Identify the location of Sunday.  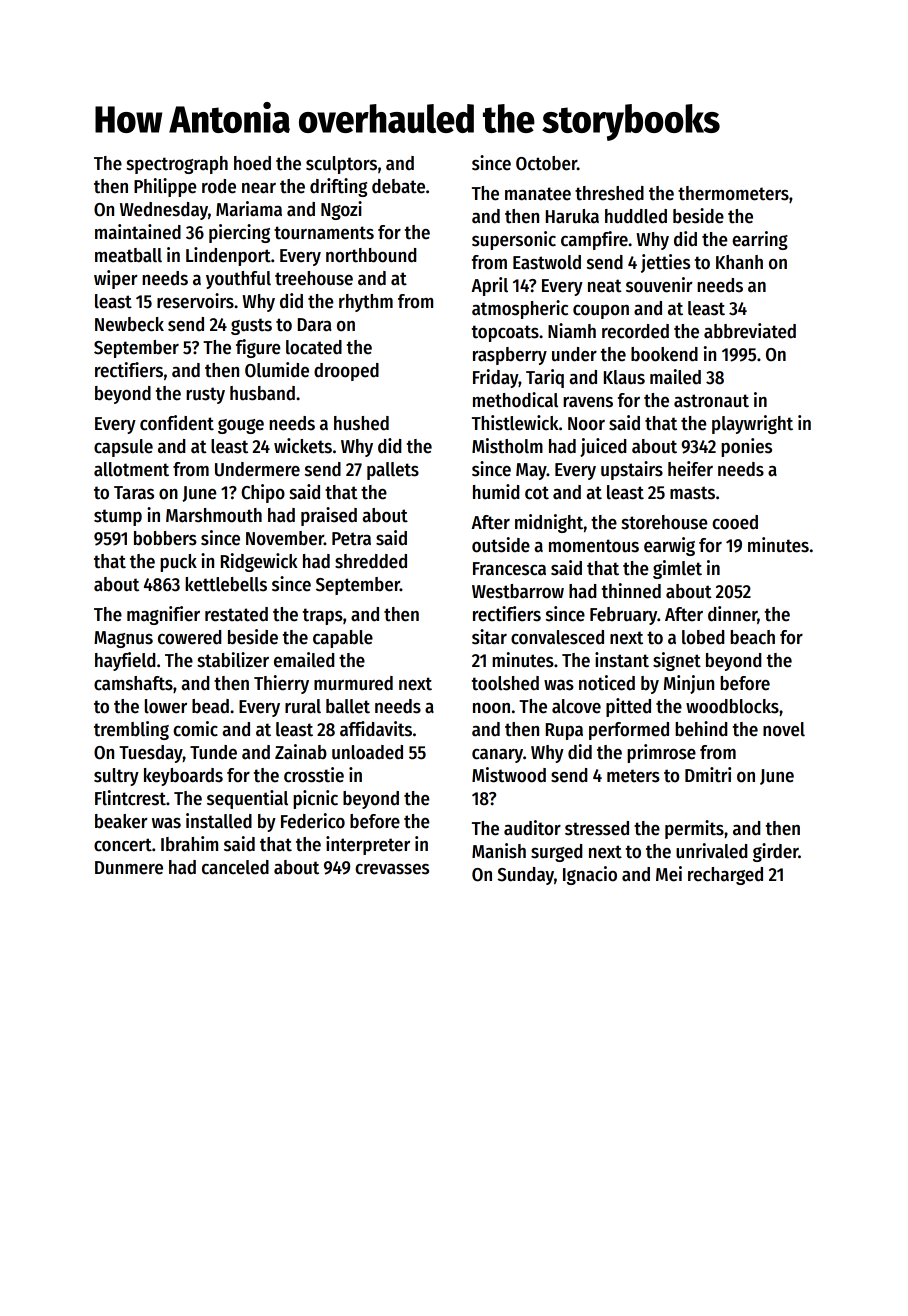
(526, 876).
